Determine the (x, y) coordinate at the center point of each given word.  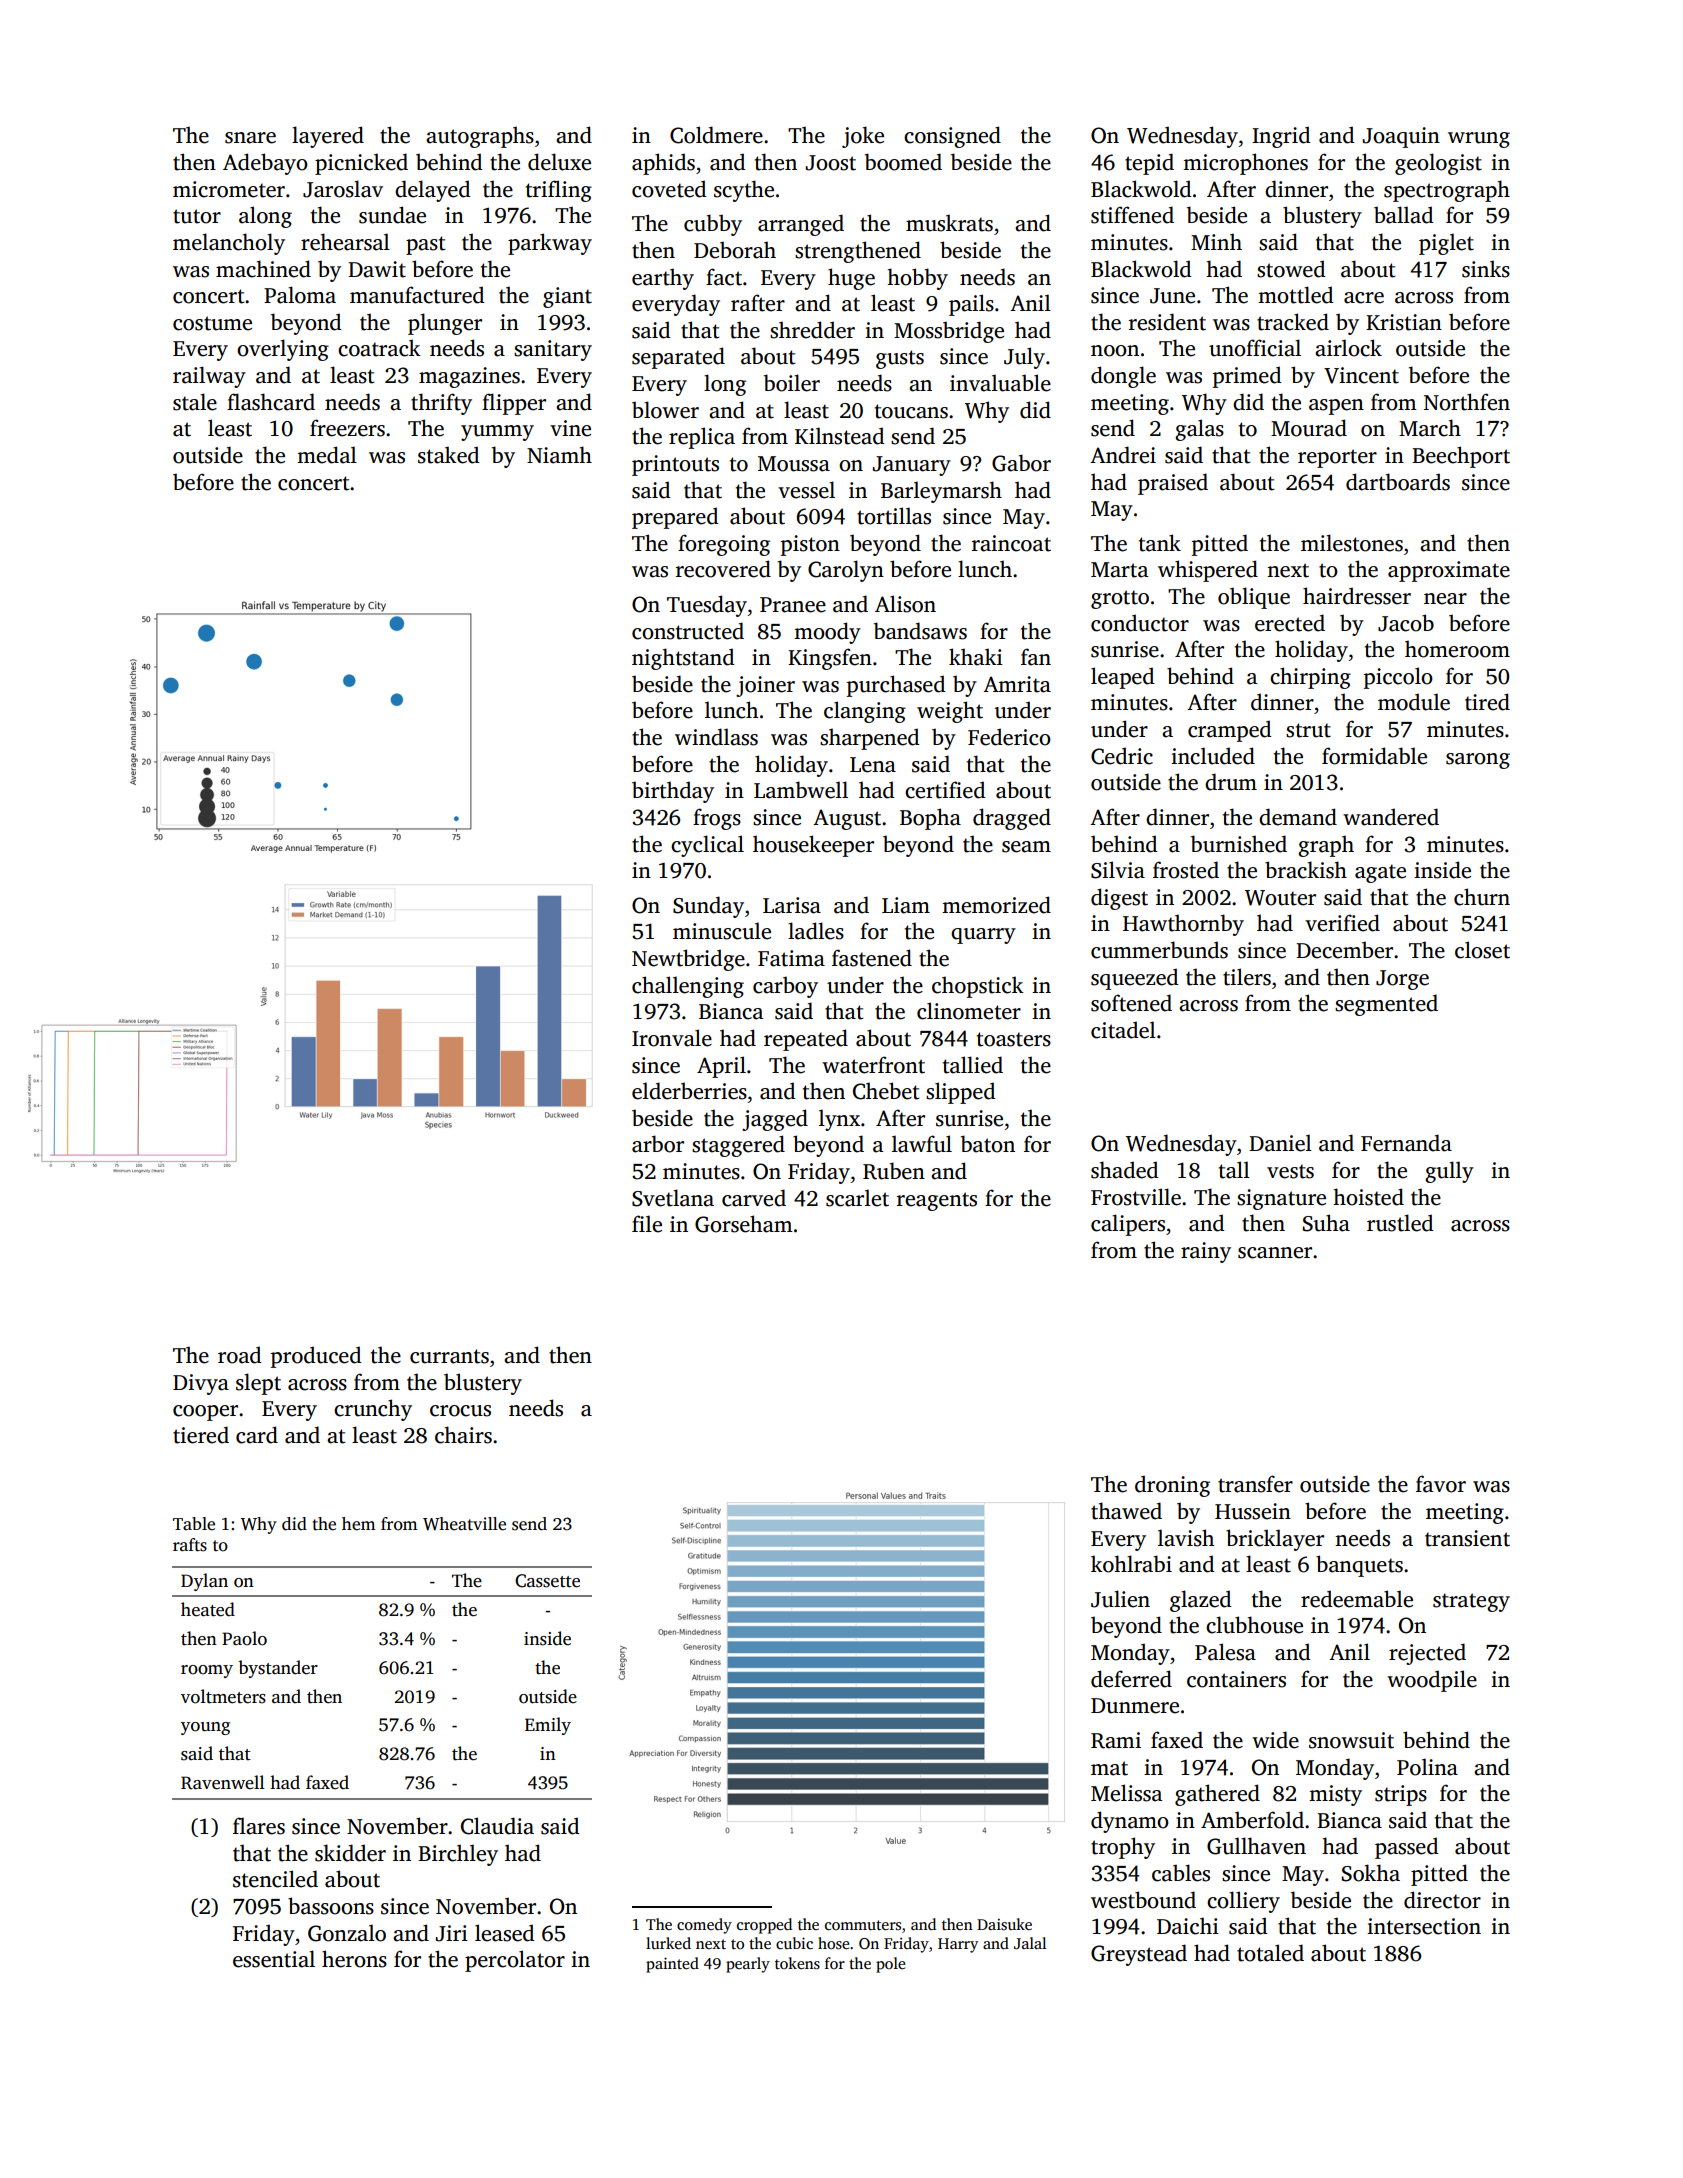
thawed (1126, 1511)
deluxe (559, 162)
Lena (873, 765)
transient (1467, 1538)
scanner (1275, 1253)
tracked (1293, 322)
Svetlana (673, 1198)
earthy (663, 279)
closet (1482, 950)
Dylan (204, 1582)
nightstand (683, 659)
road (240, 1355)
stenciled (275, 1879)
